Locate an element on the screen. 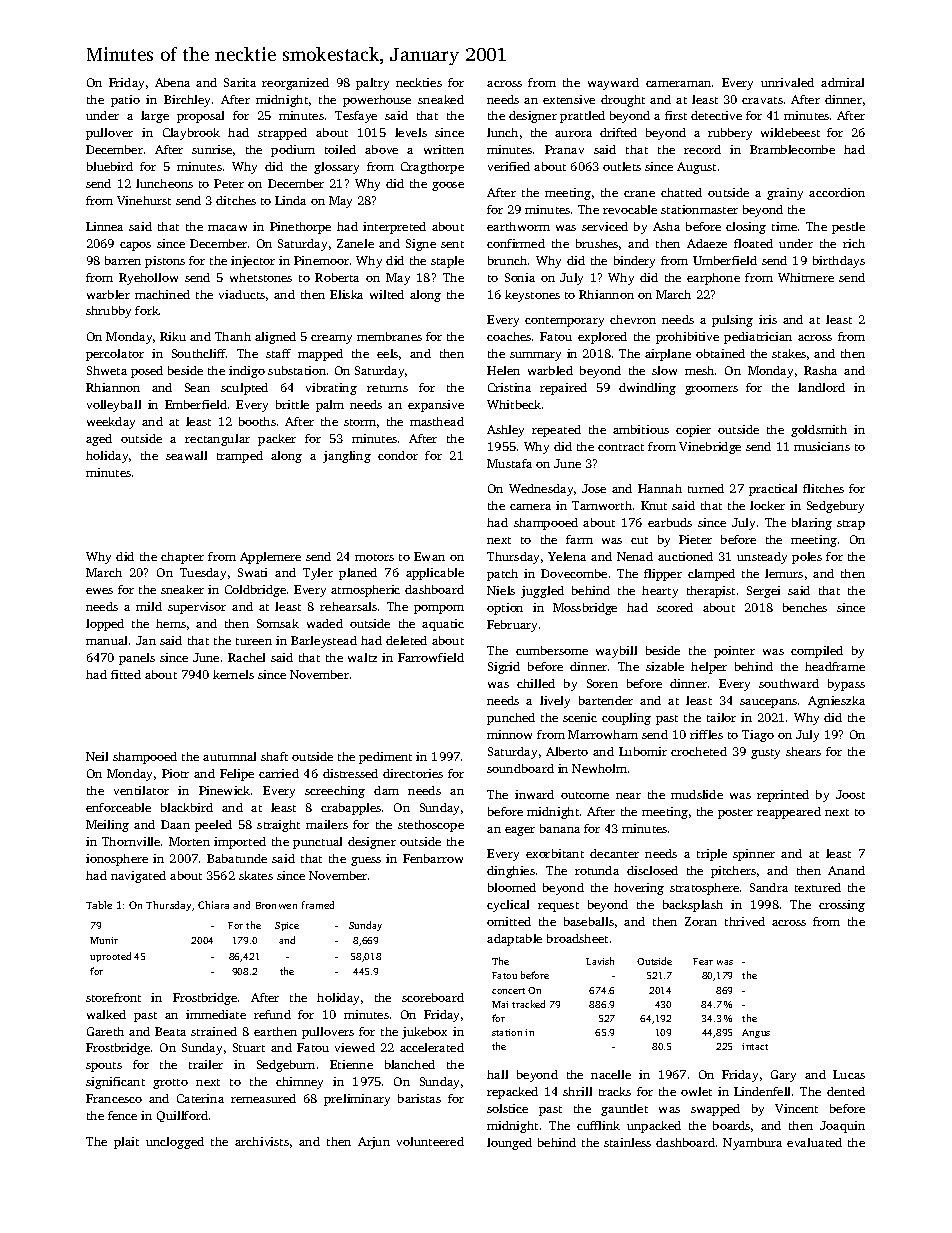 The height and width of the screenshot is (1233, 952). Adaeze is located at coordinates (707, 243).
